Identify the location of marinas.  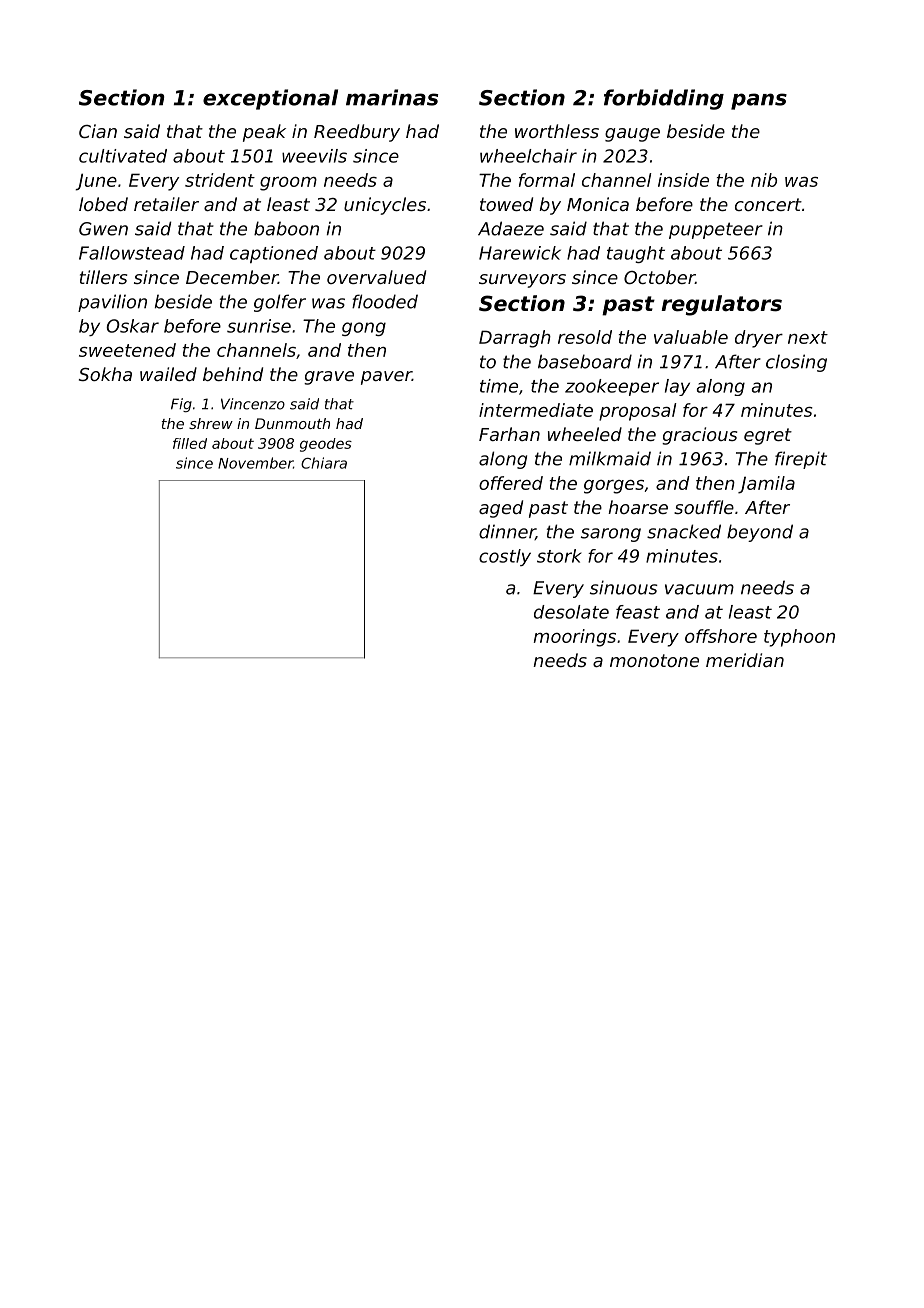
(392, 97).
